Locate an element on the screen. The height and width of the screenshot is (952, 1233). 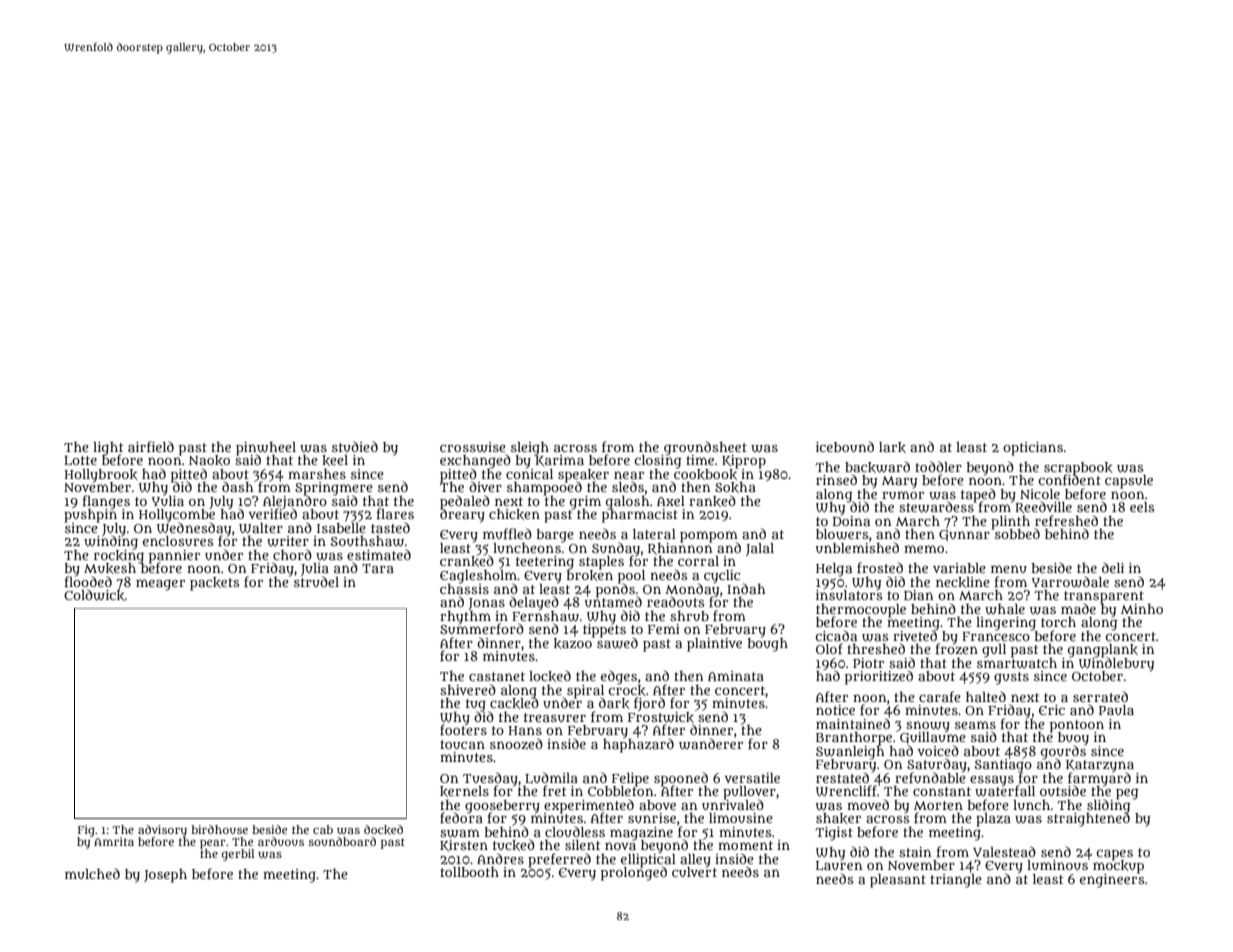
packets is located at coordinates (214, 584).
